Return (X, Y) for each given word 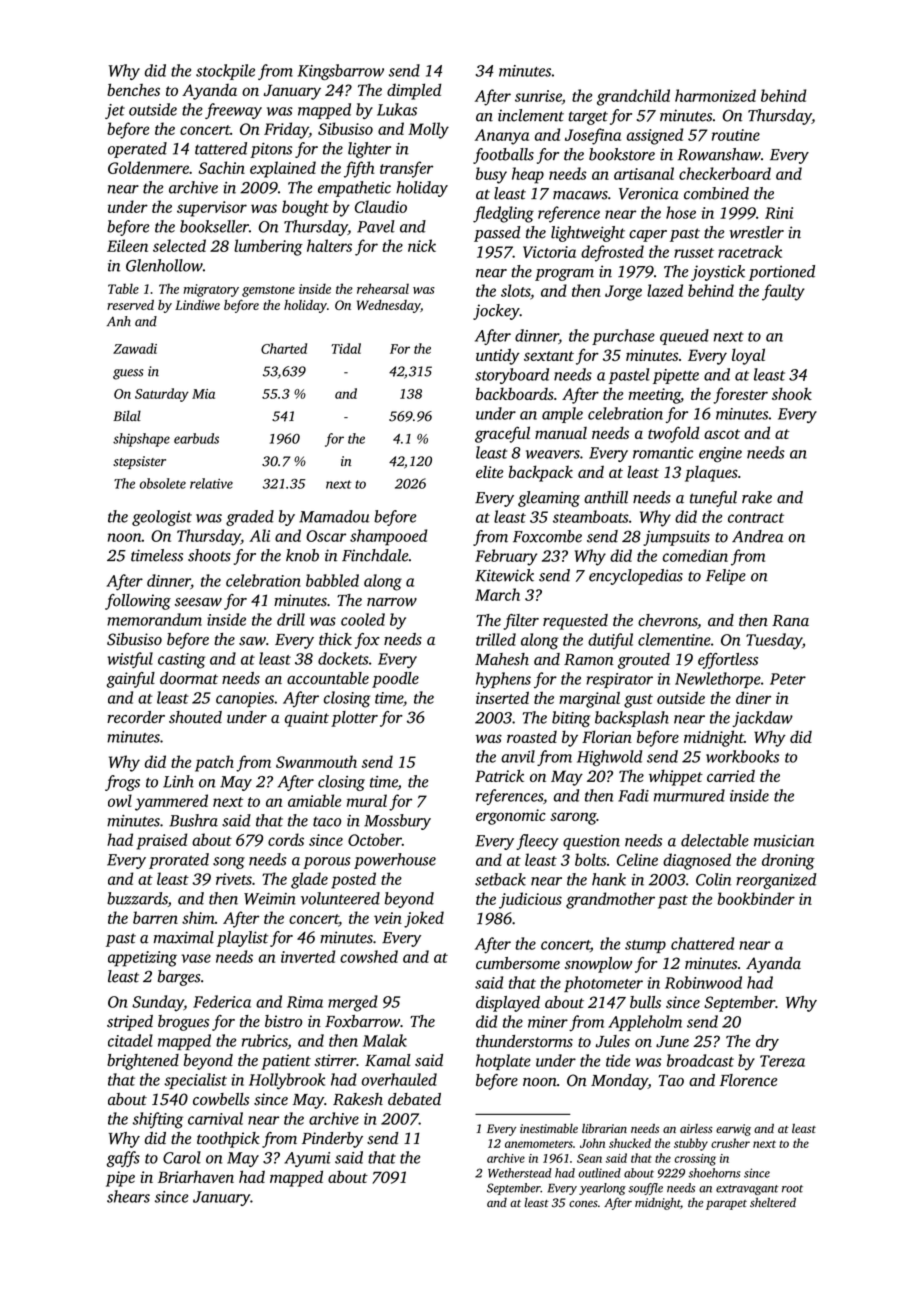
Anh (119, 321)
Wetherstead (520, 1173)
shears (128, 1196)
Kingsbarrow (341, 72)
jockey (496, 312)
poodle (395, 680)
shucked (630, 1143)
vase (196, 958)
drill (291, 619)
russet (694, 253)
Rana (790, 621)
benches (133, 89)
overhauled (399, 1079)
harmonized (715, 95)
